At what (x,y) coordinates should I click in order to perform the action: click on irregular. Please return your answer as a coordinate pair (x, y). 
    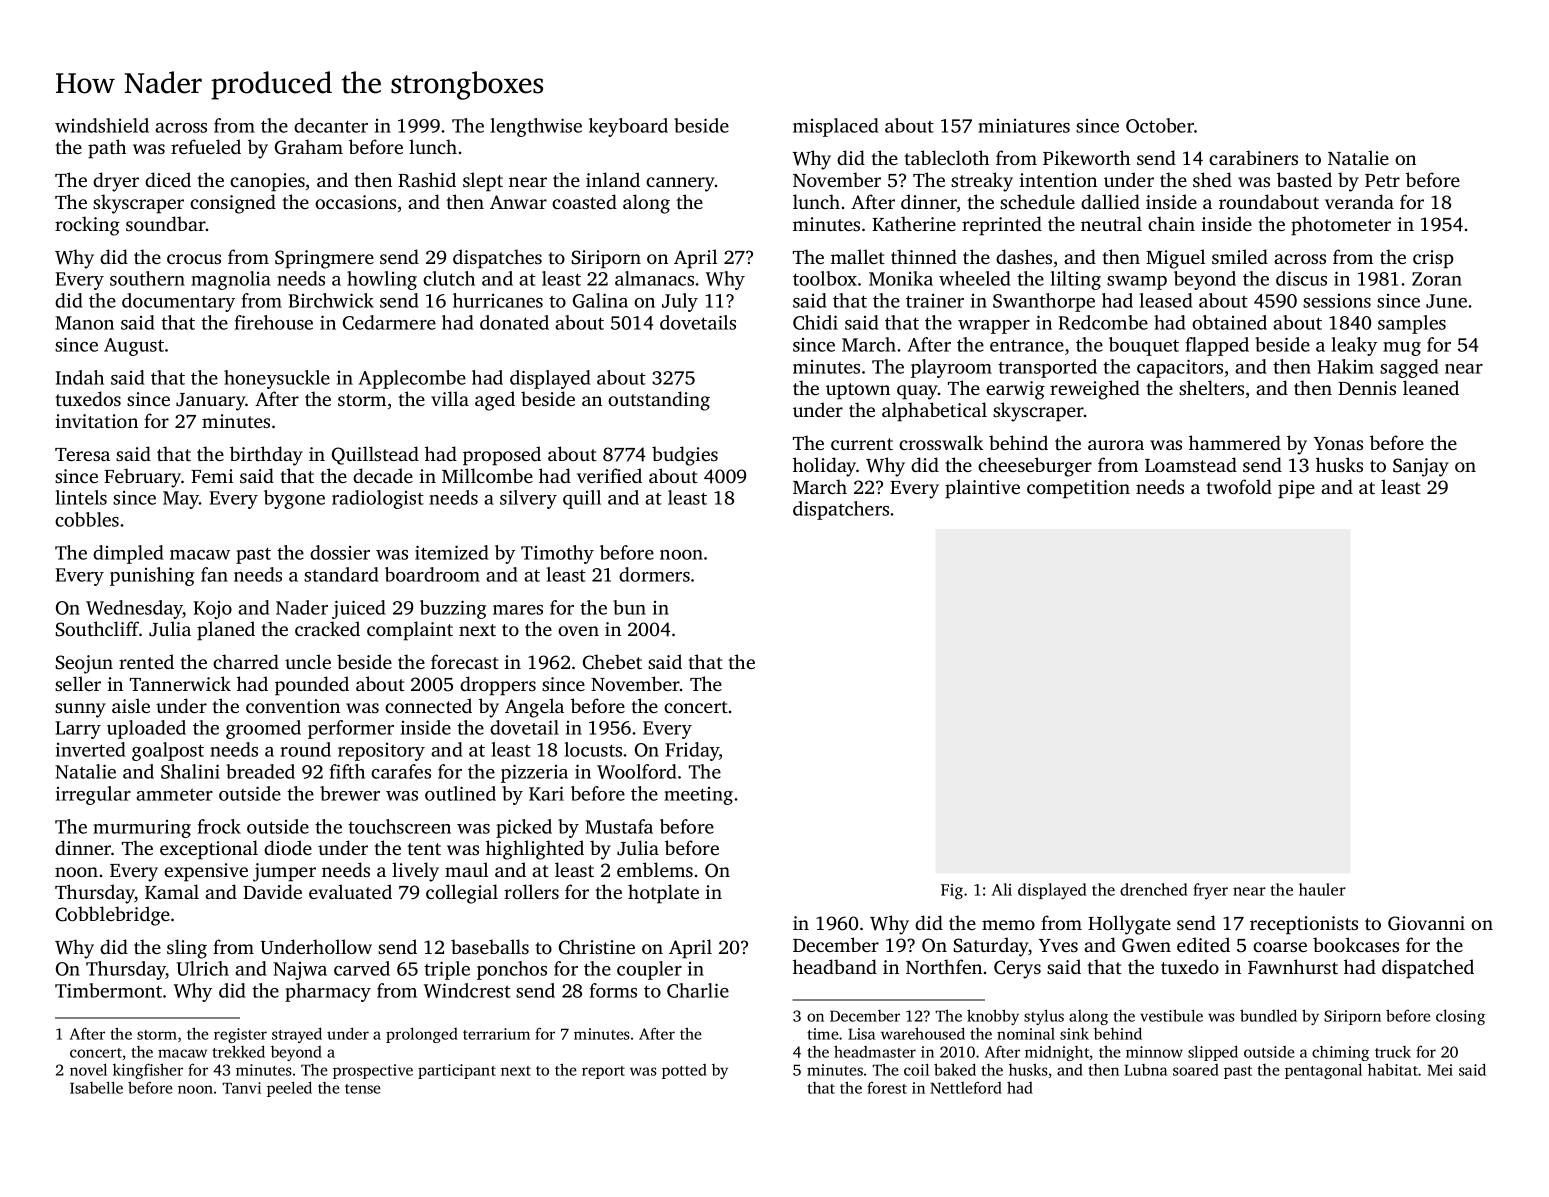
    Looking at the image, I should click on (93, 795).
